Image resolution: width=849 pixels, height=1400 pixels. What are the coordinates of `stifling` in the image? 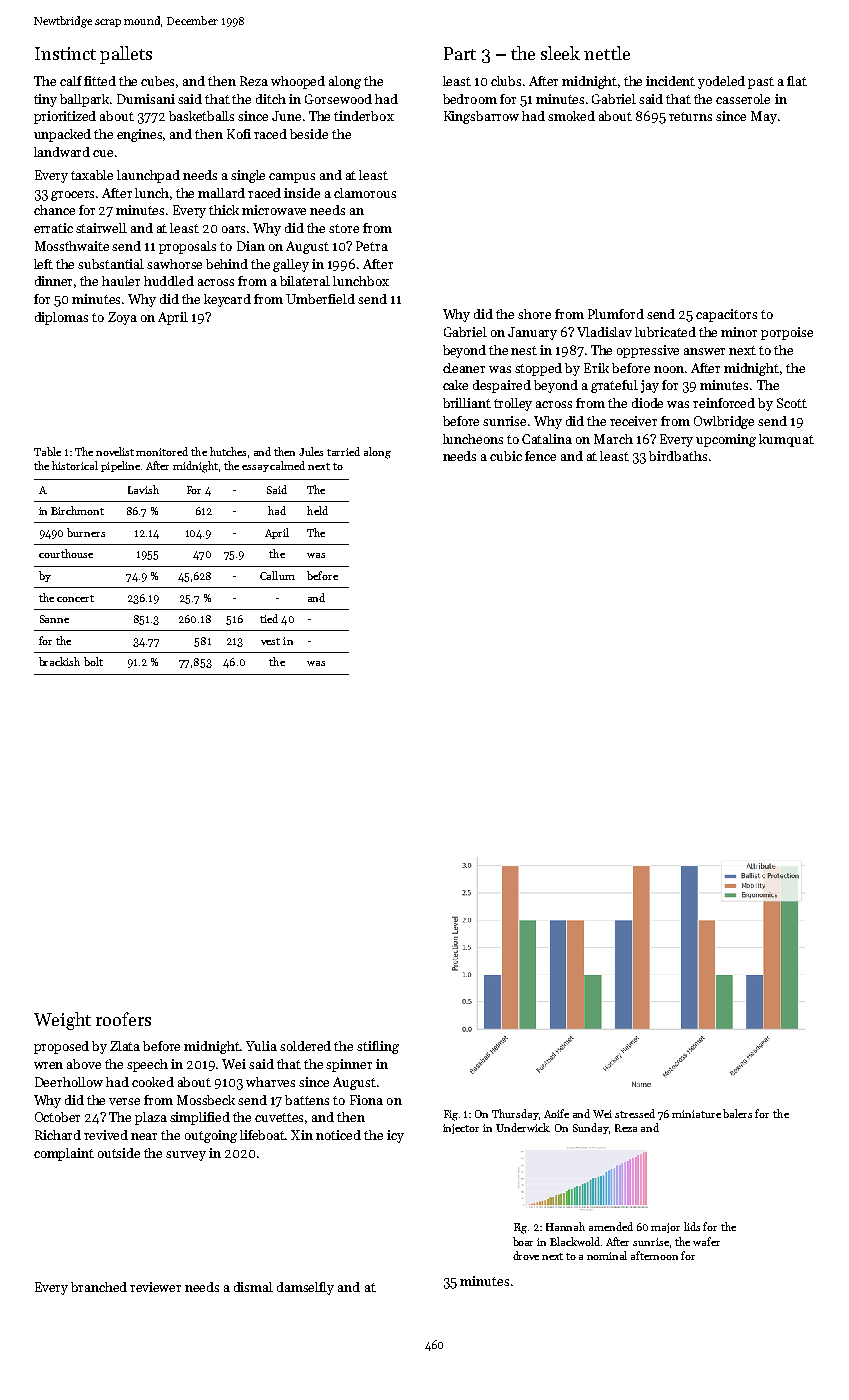 It's located at (378, 1047).
